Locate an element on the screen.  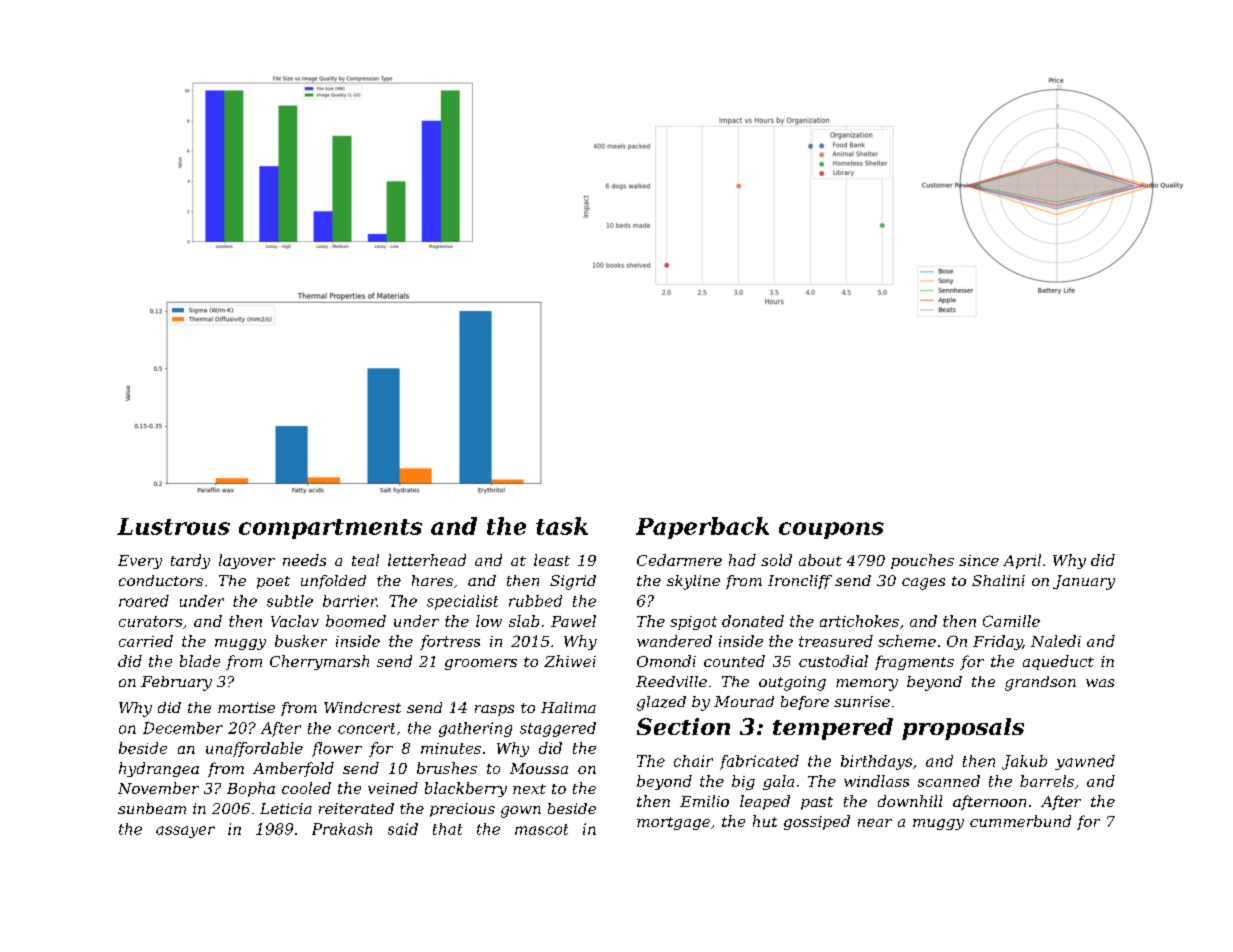
Lustrous is located at coordinates (173, 526).
